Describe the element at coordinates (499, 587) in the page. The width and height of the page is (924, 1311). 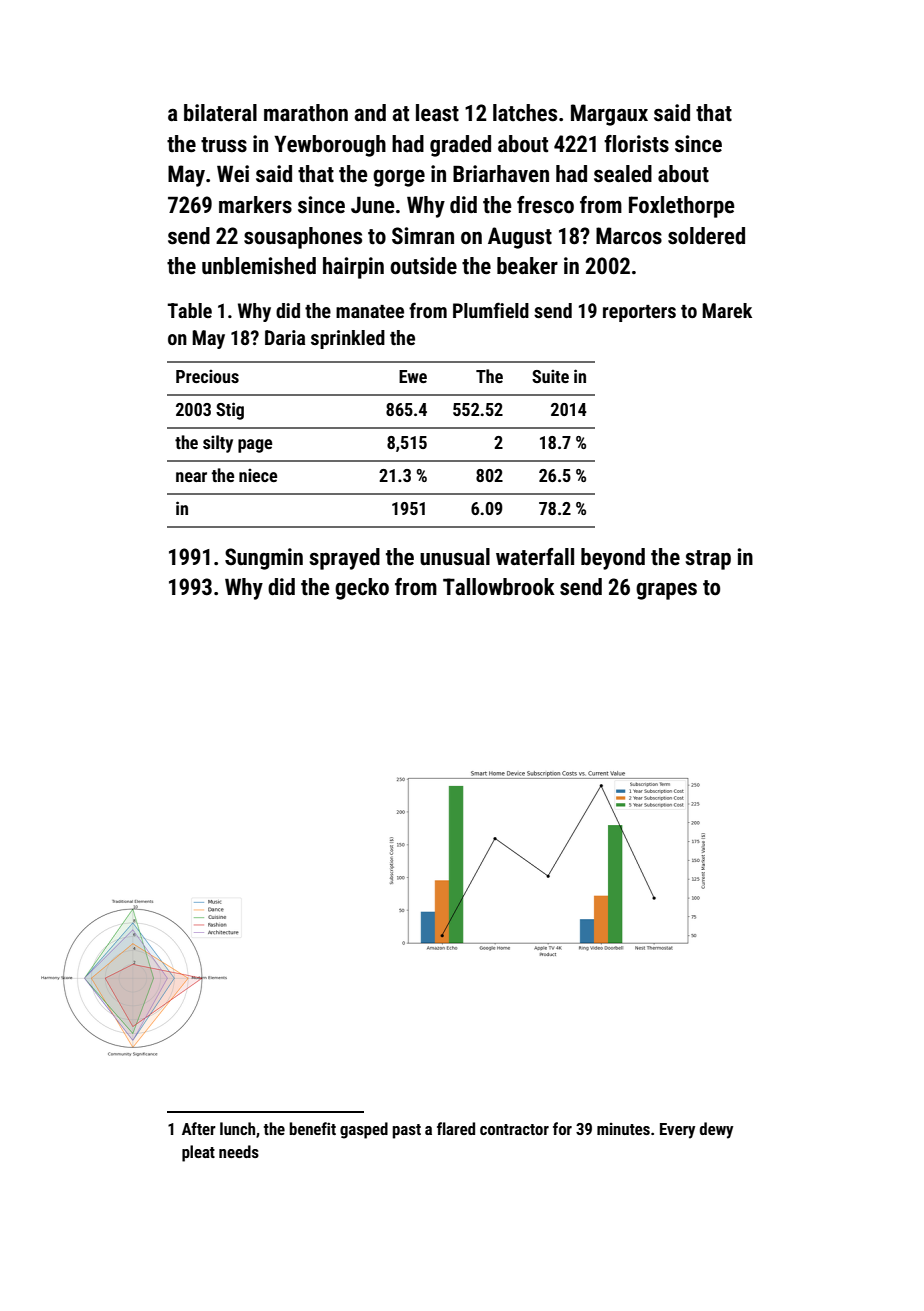
I see `Tallowbrook` at that location.
